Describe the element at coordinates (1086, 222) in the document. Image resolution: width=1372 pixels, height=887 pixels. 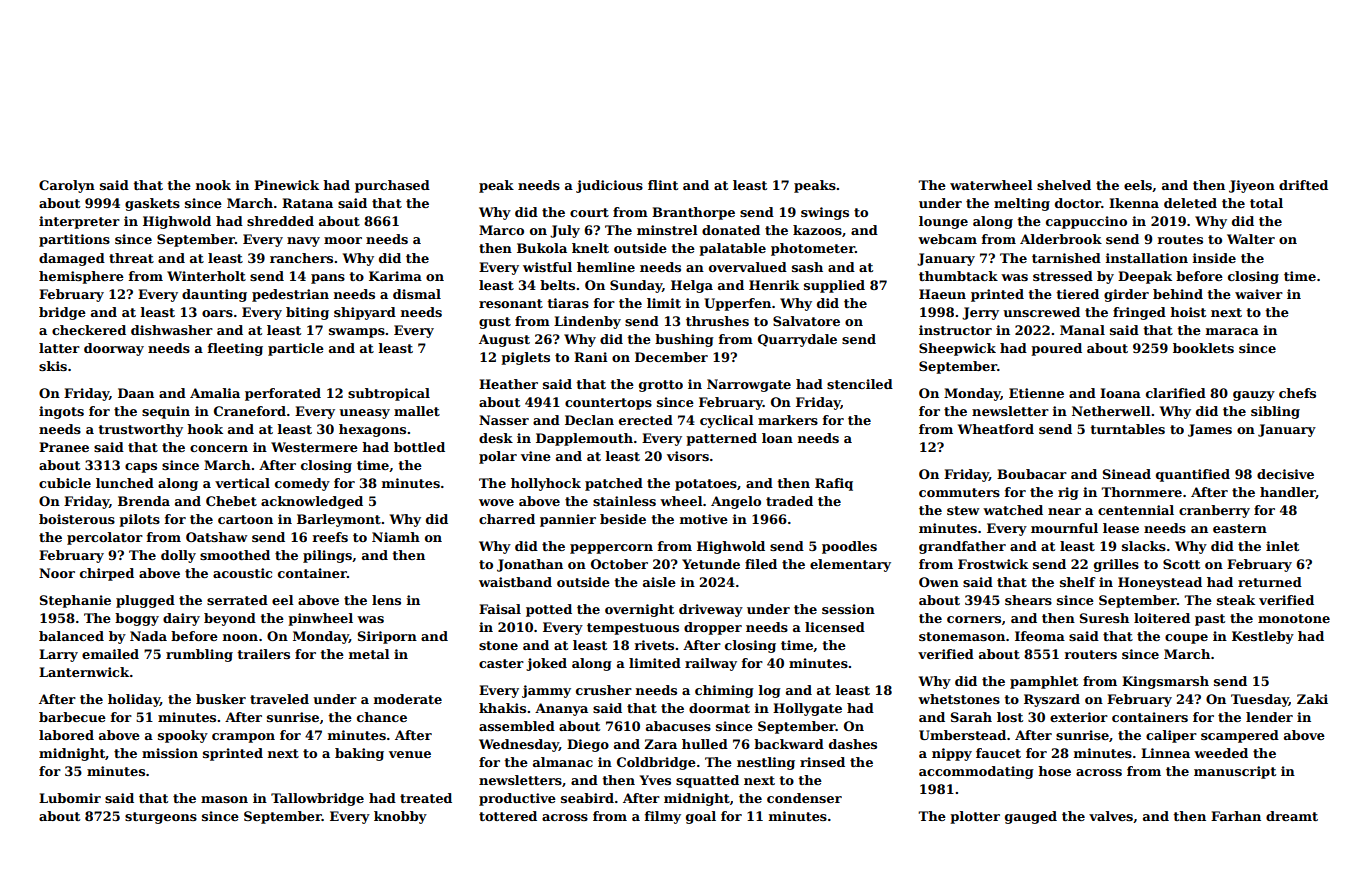
I see `cappuccino` at that location.
